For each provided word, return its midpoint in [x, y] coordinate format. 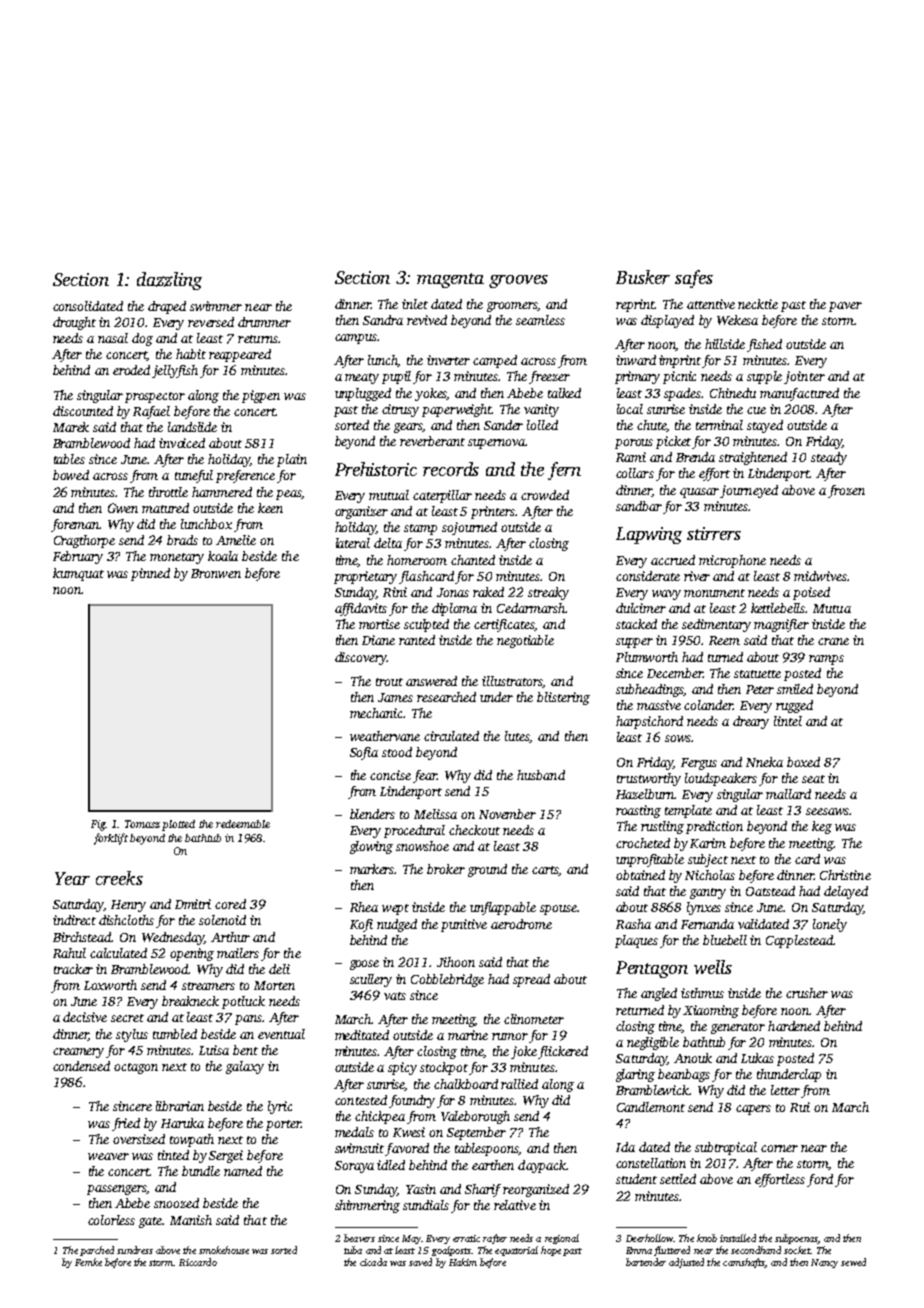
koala [223, 556]
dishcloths [126, 920]
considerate [648, 576]
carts [545, 871]
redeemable [243, 824]
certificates [504, 625]
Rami [631, 457]
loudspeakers [721, 779]
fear [425, 776]
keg [822, 827]
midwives [820, 576]
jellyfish [175, 371]
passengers [117, 1190]
